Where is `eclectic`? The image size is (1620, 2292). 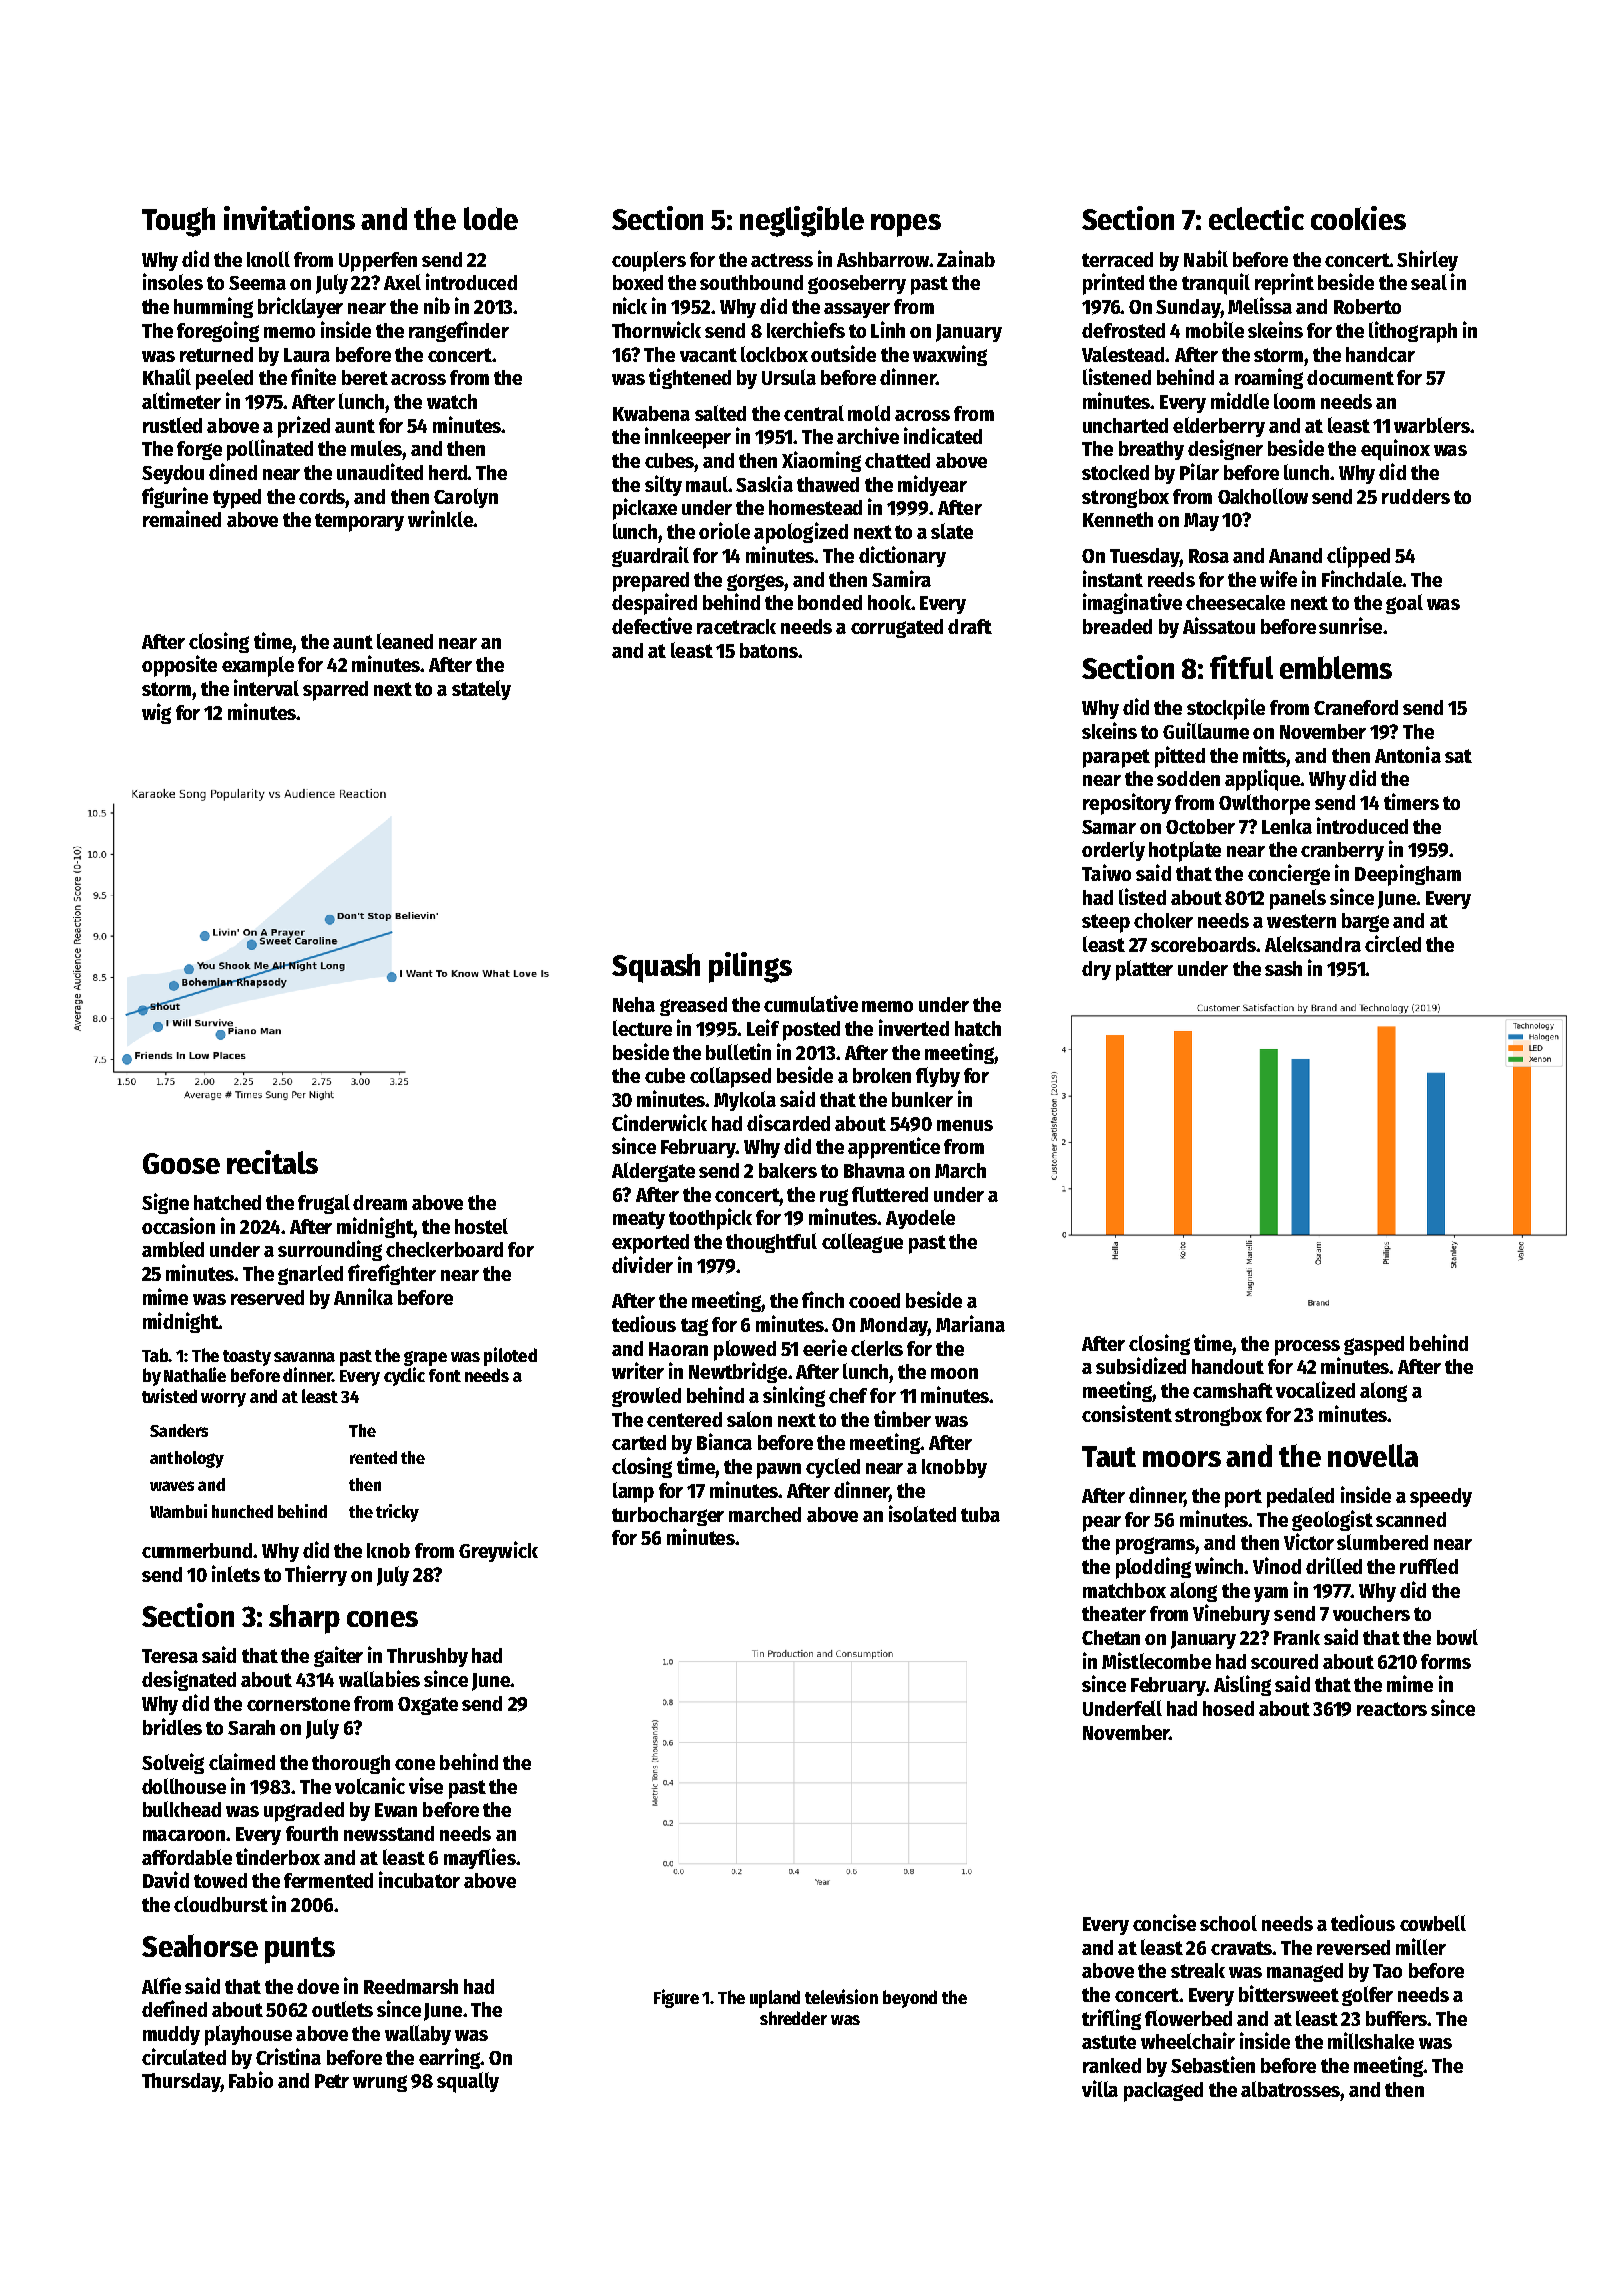 eclectic is located at coordinates (1256, 218).
